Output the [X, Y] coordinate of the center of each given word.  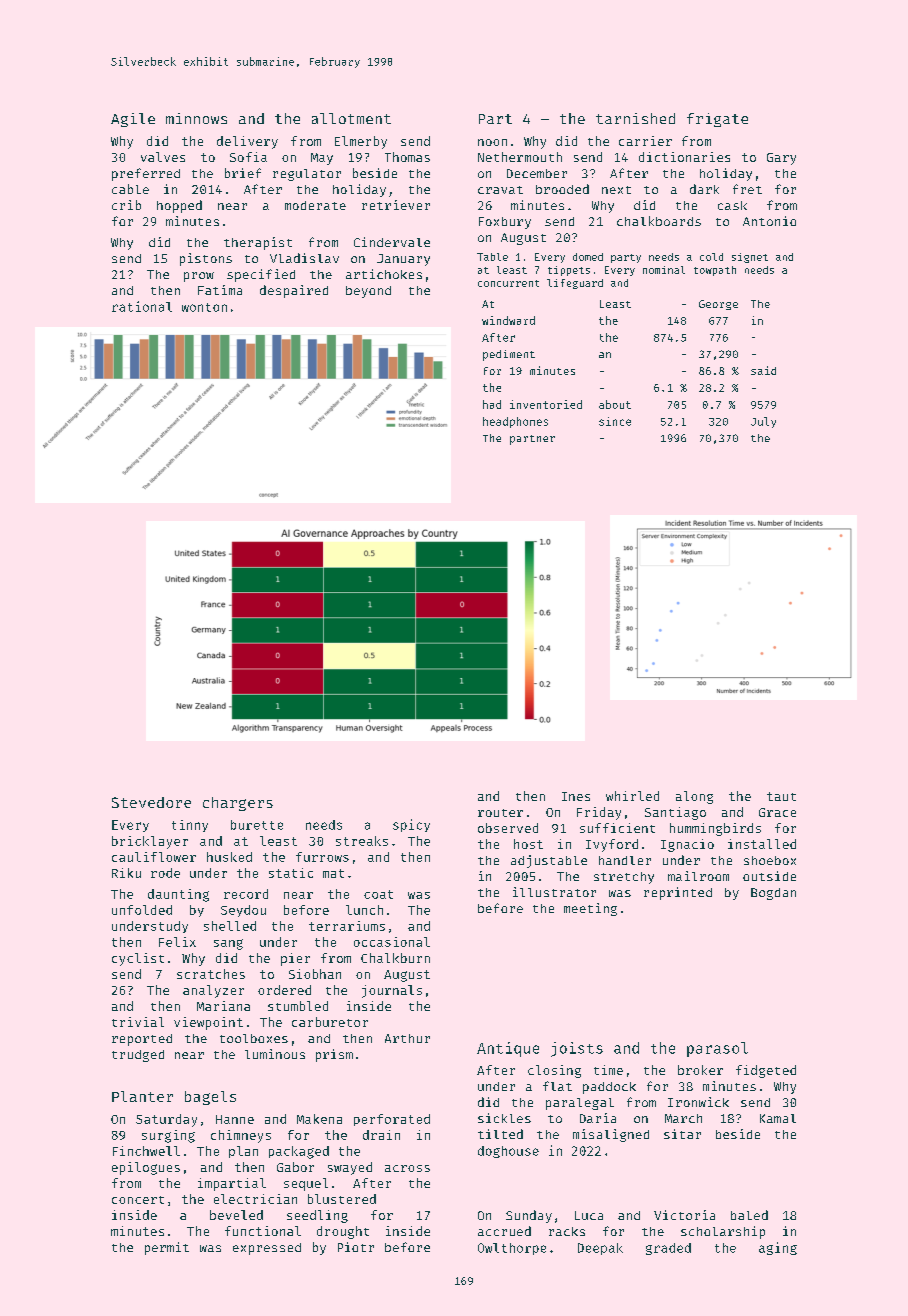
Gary [781, 159]
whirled [632, 796]
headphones [515, 422]
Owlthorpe [512, 1249]
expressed [267, 1249]
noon [492, 142]
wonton [204, 307]
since [615, 421]
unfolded [142, 910]
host [528, 844]
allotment [351, 118]
